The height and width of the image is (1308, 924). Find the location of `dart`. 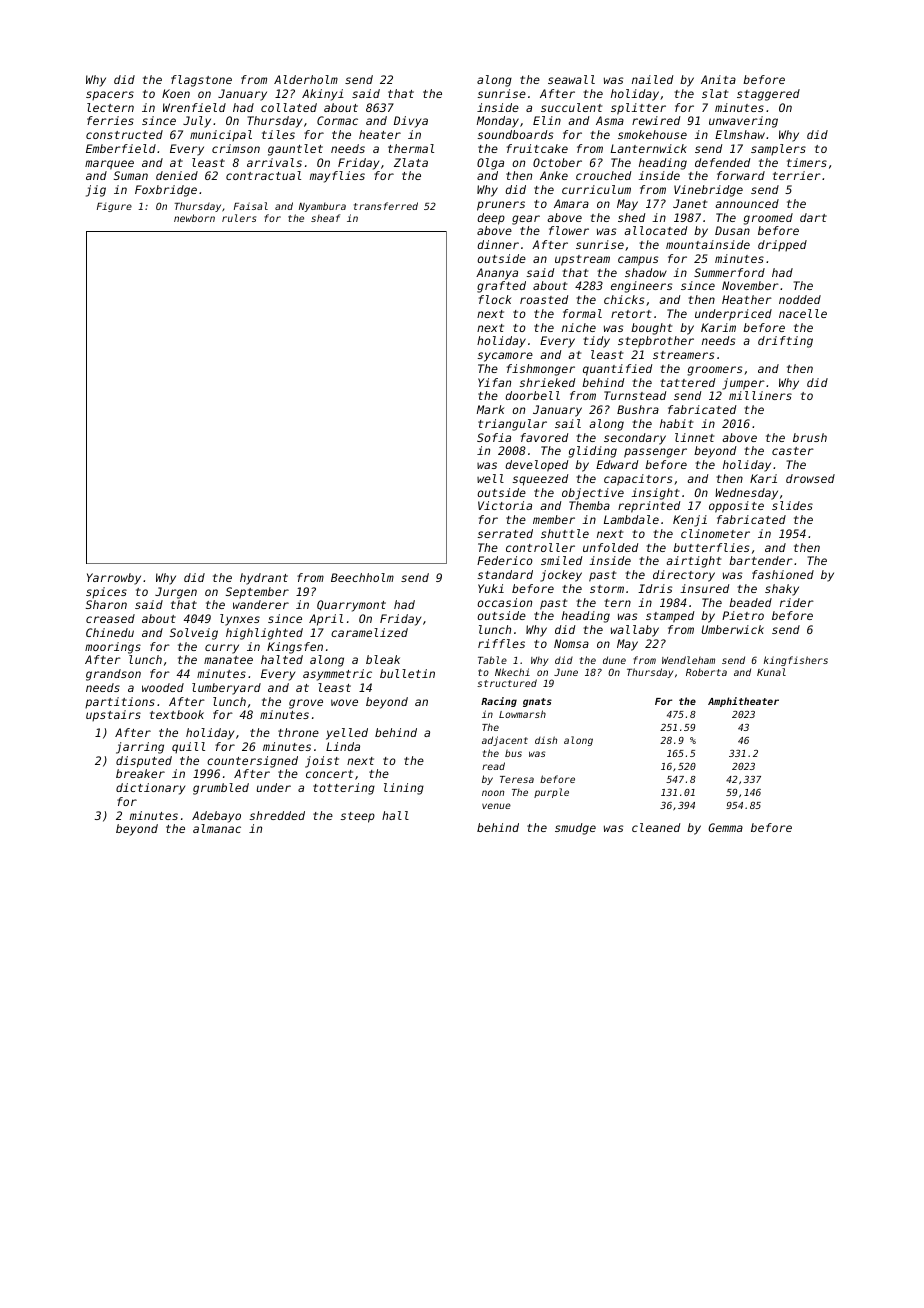

dart is located at coordinates (813, 217).
